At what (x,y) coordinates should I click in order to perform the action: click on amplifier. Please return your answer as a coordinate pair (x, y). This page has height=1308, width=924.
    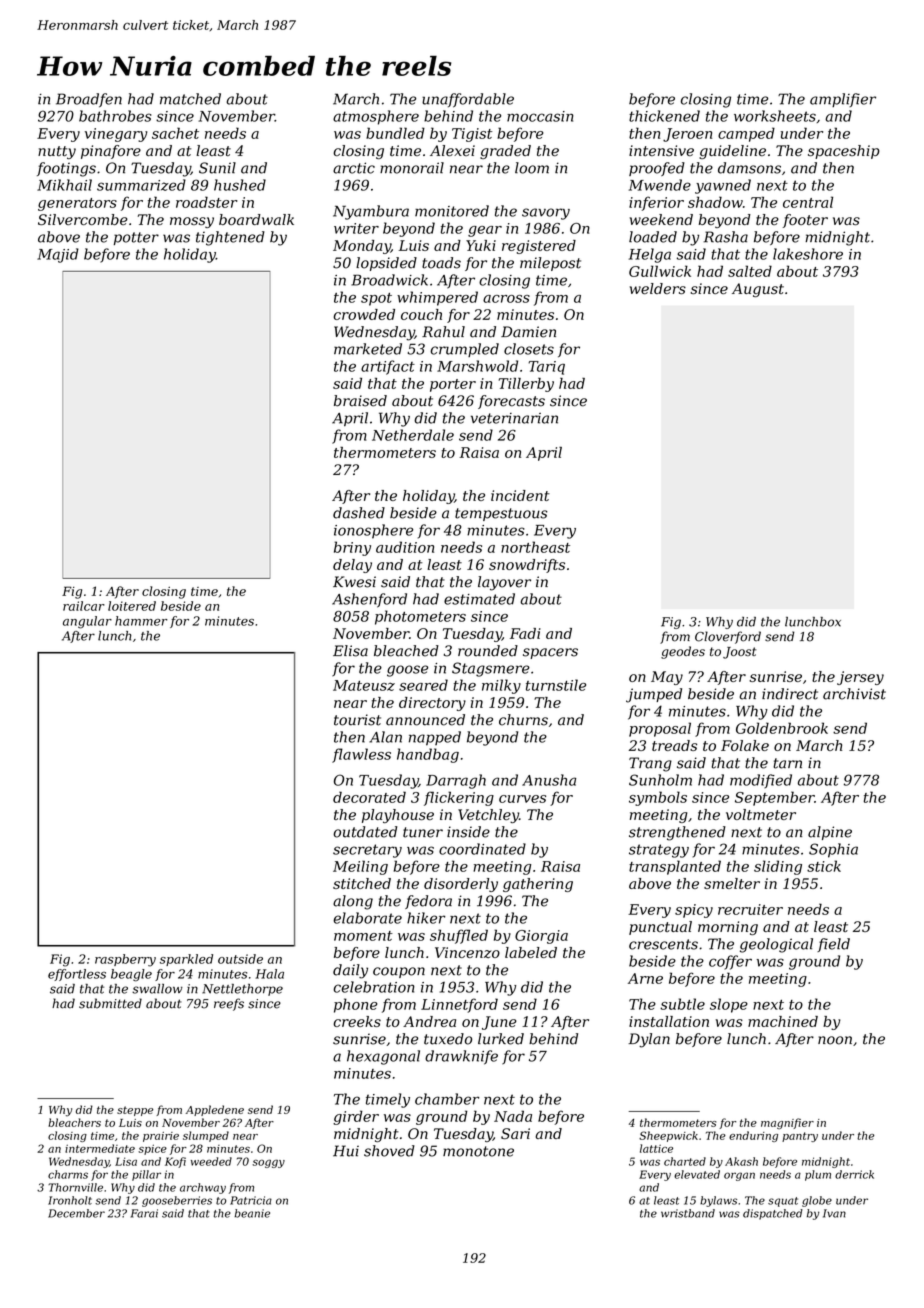
    Looking at the image, I should click on (843, 100).
